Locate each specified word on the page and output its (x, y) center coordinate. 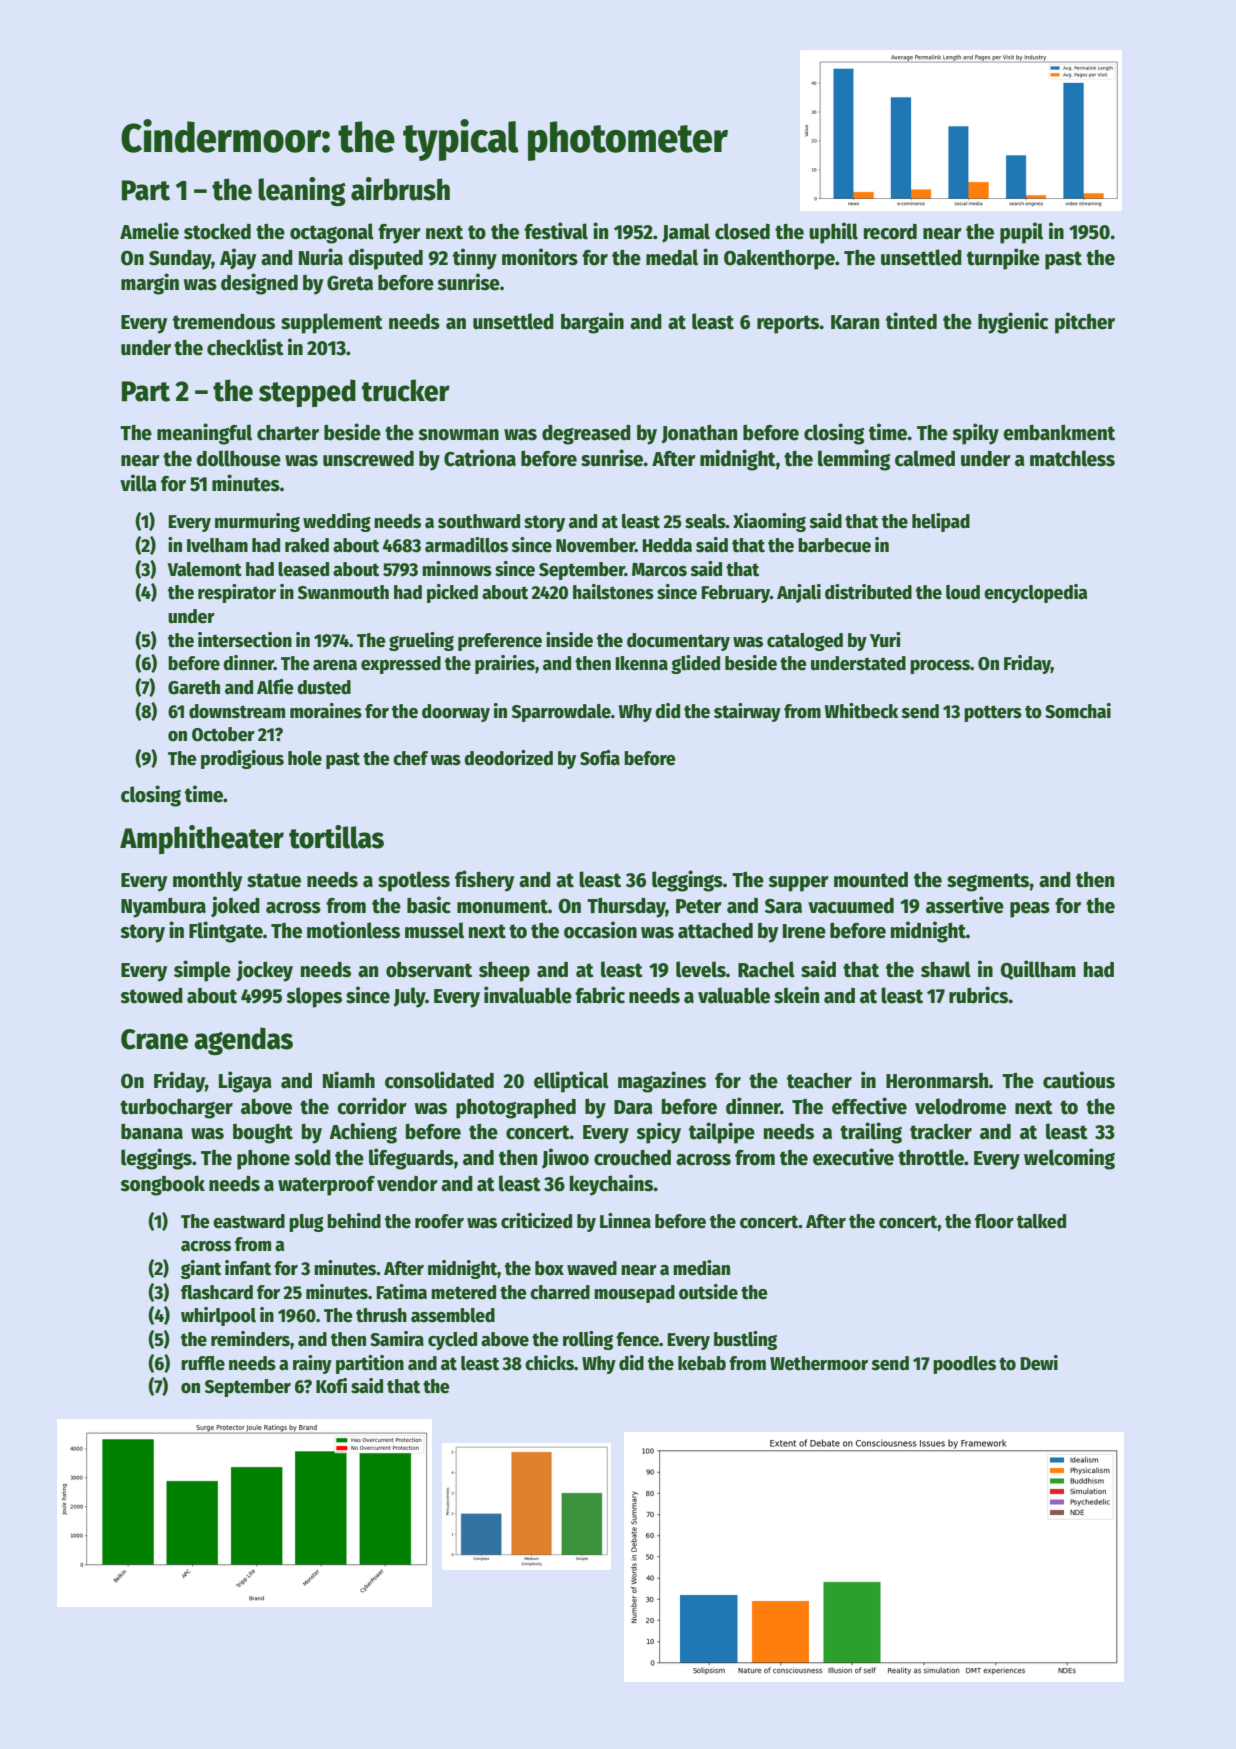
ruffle (203, 1363)
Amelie (149, 231)
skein (796, 995)
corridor (372, 1106)
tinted (911, 321)
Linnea (625, 1221)
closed (742, 231)
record (890, 232)
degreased (586, 435)
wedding (337, 522)
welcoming (1069, 1159)
